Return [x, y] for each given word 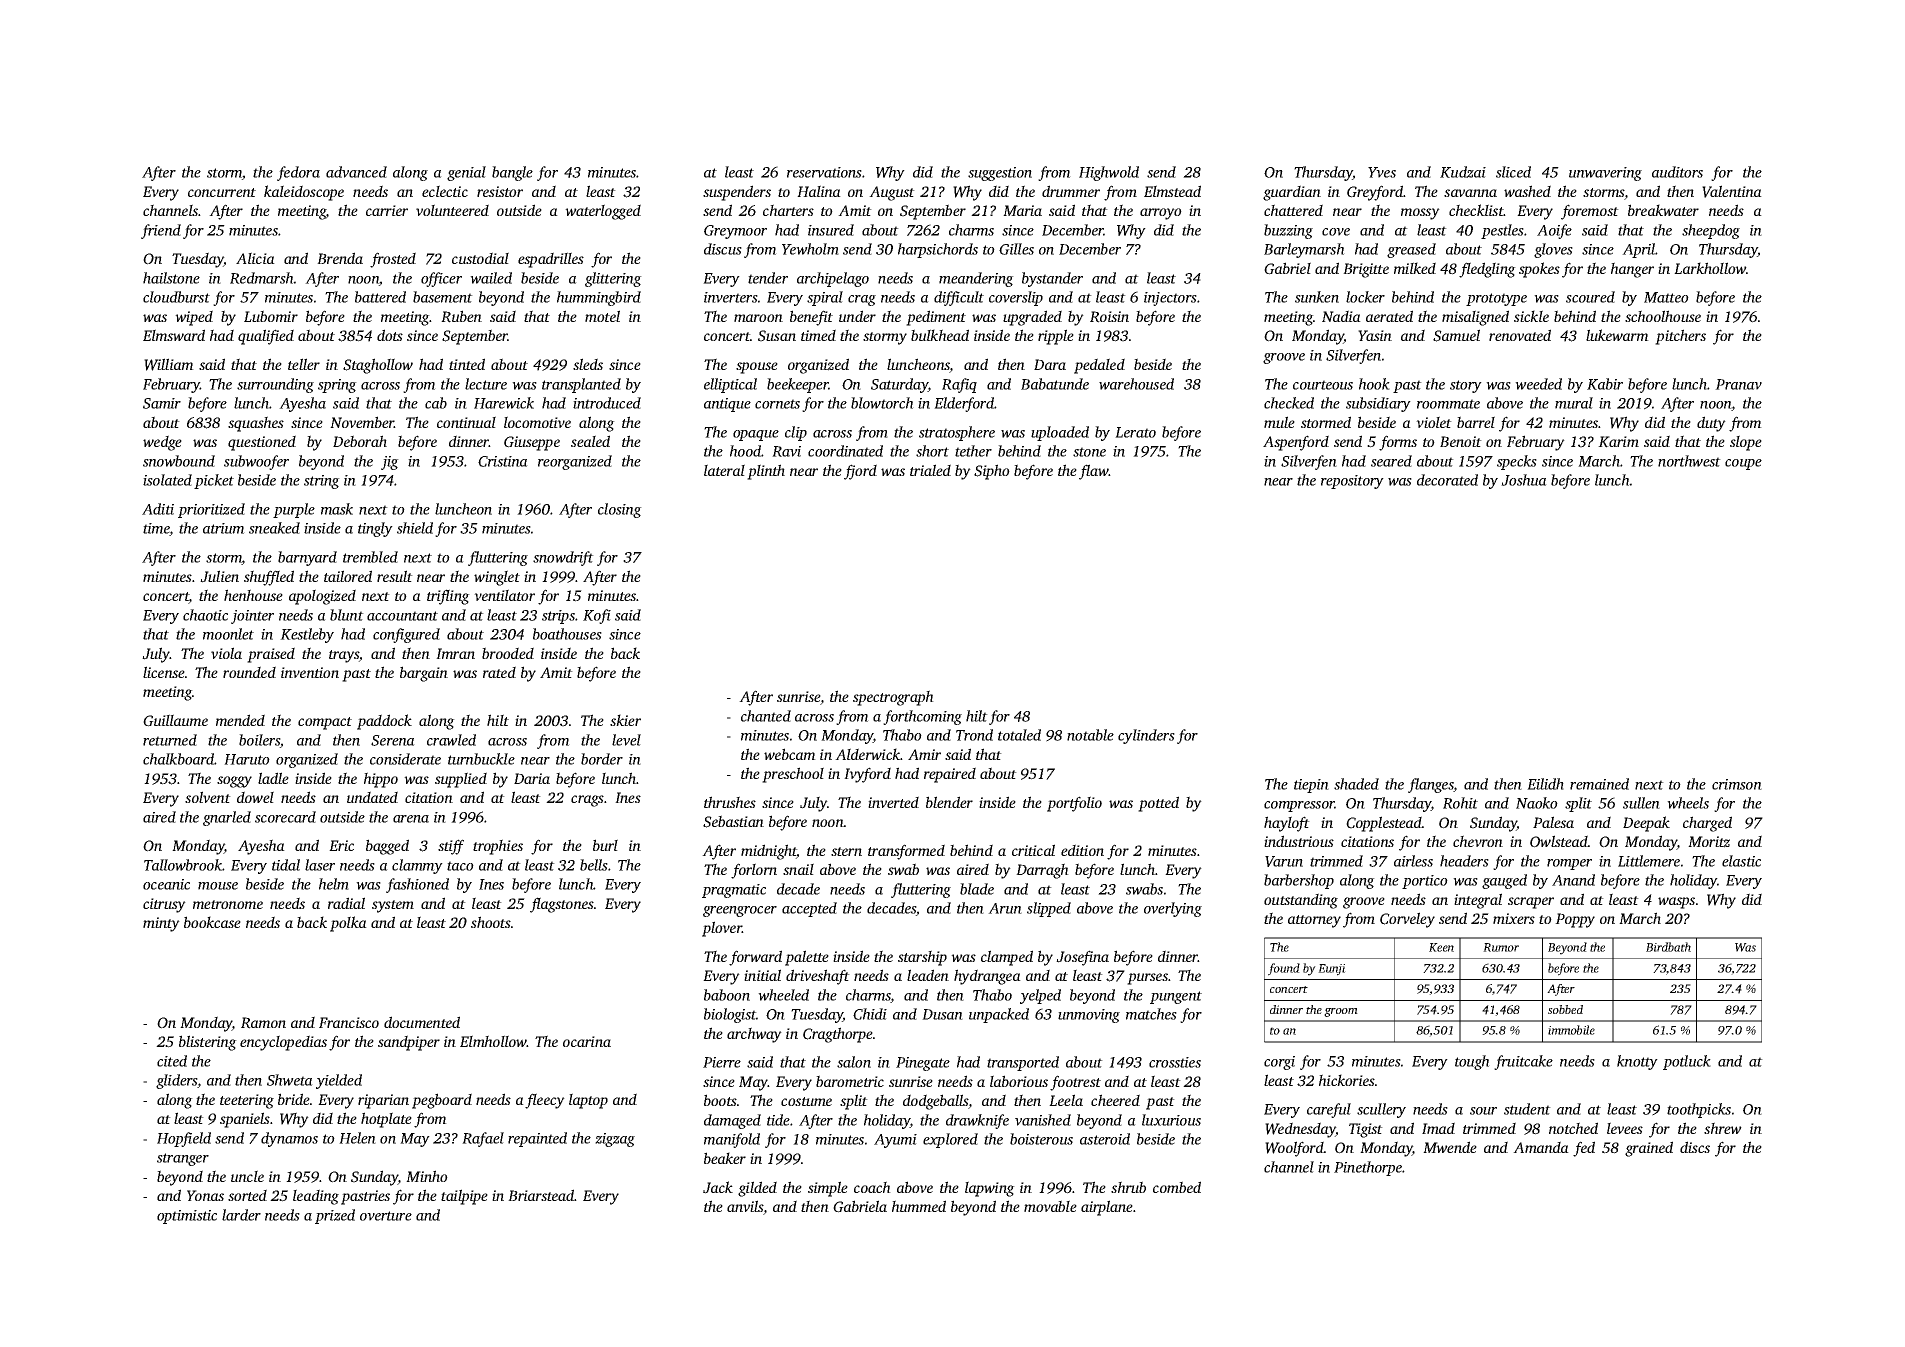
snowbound [179, 461]
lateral [724, 470]
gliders [176, 1081]
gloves [1553, 250]
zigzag [615, 1140]
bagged [387, 847]
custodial [480, 258]
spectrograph [893, 698]
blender [949, 802]
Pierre [722, 1062]
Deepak [1646, 824]
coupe [1743, 464]
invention [310, 672]
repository [1352, 482]
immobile [1571, 1030]
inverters [731, 297]
